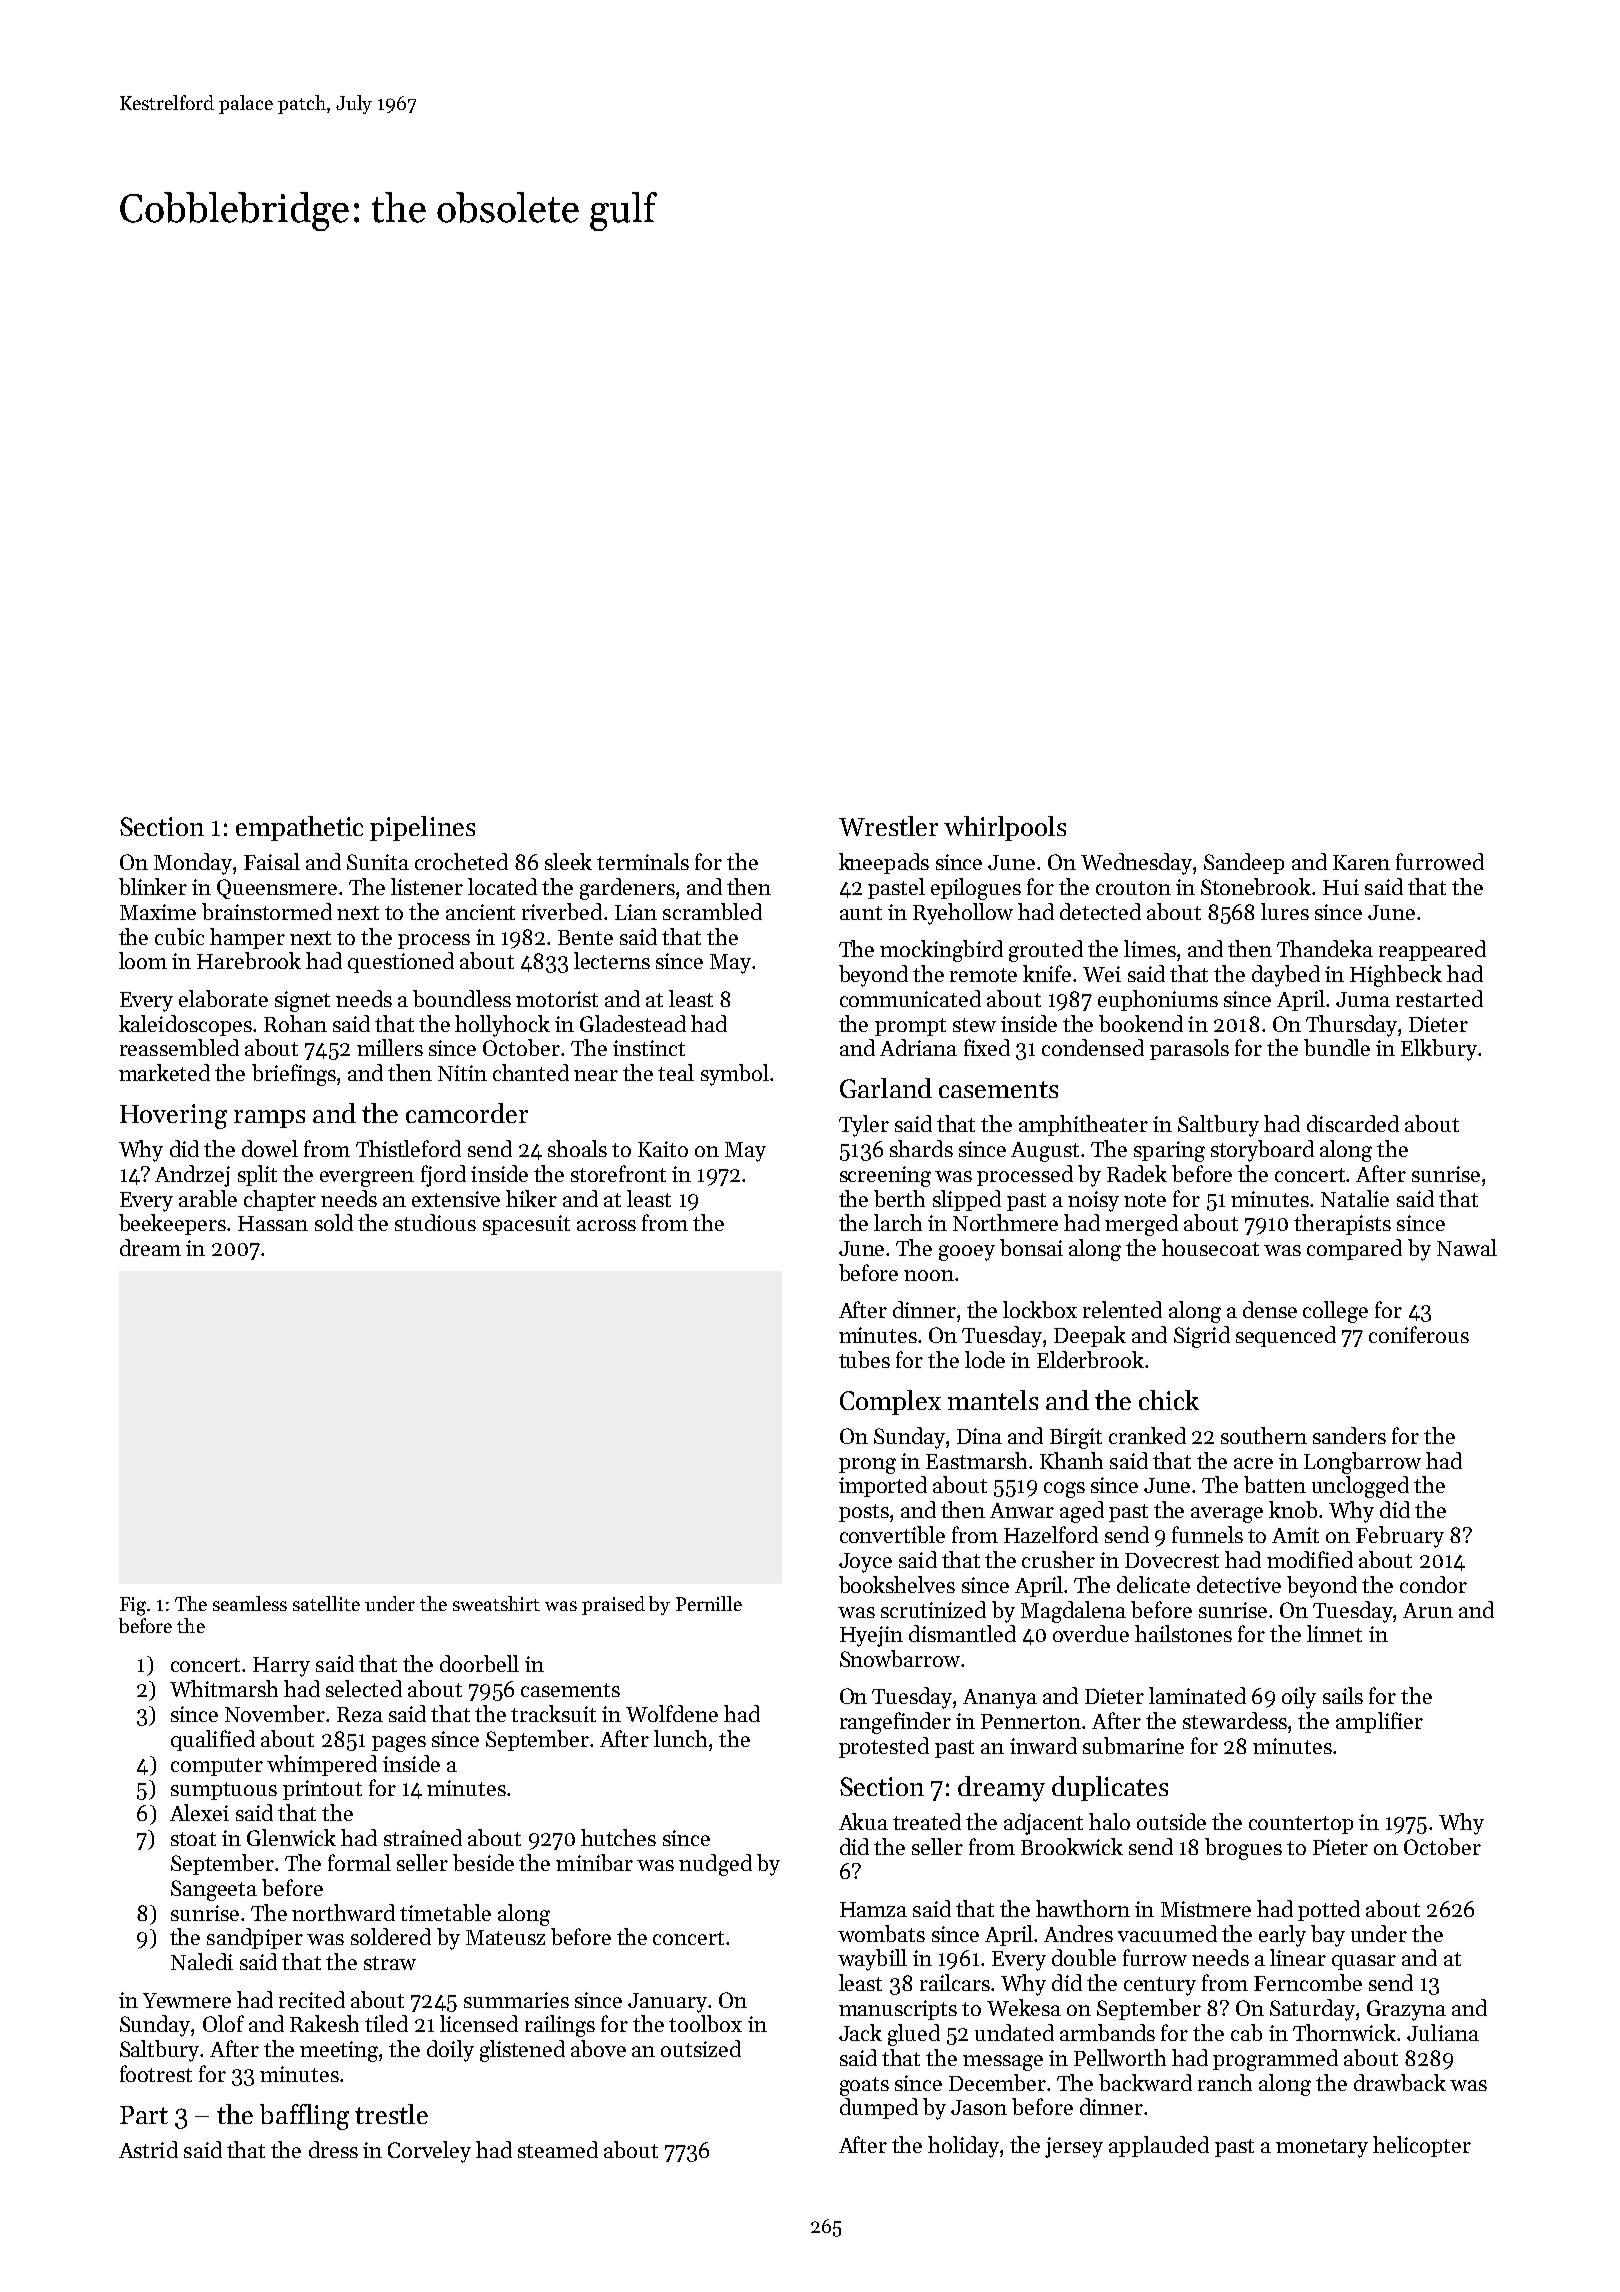 This page has height=2292, width=1620. I want to click on Corveley, so click(429, 2152).
